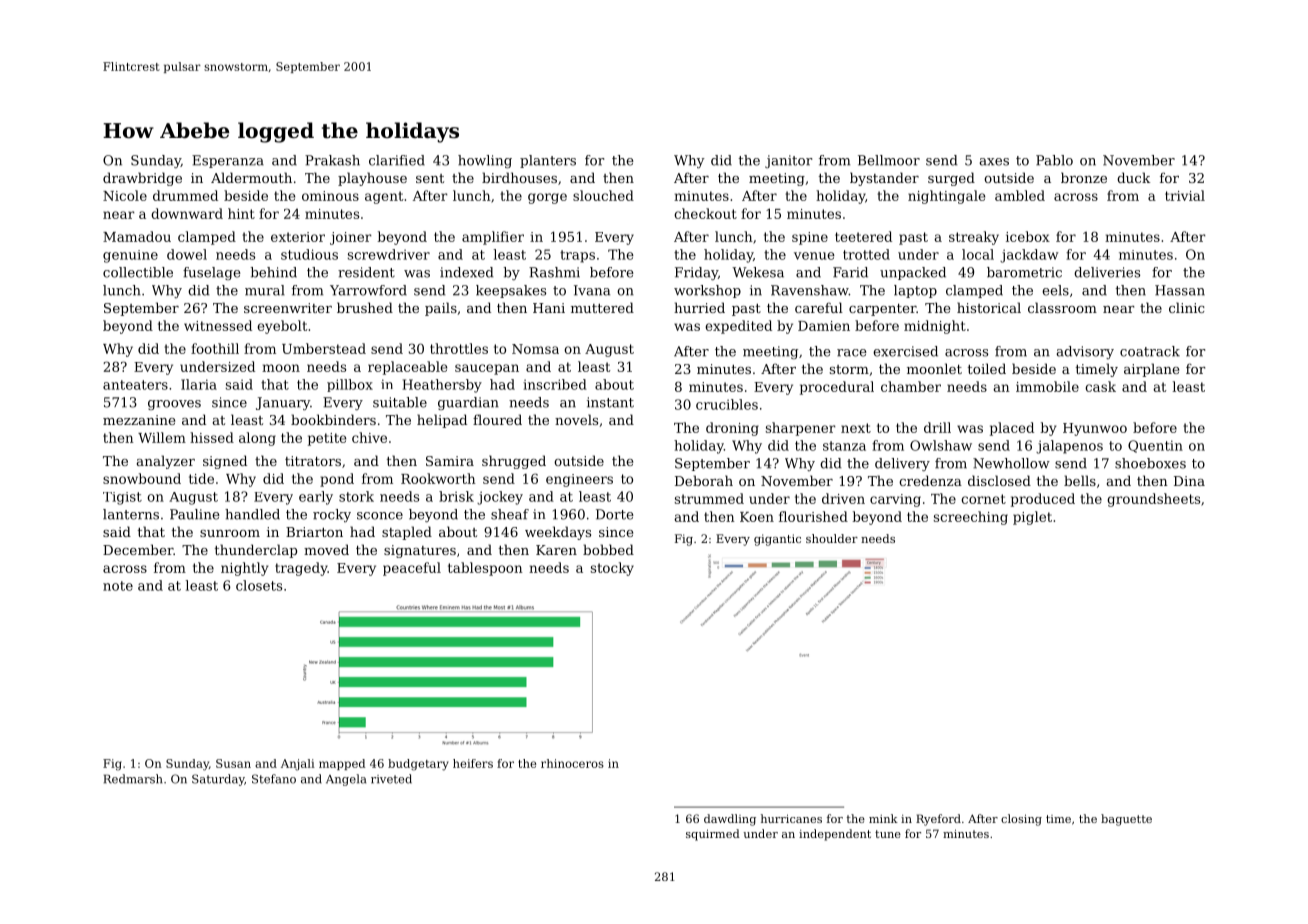  I want to click on Redmarsh, so click(133, 779).
